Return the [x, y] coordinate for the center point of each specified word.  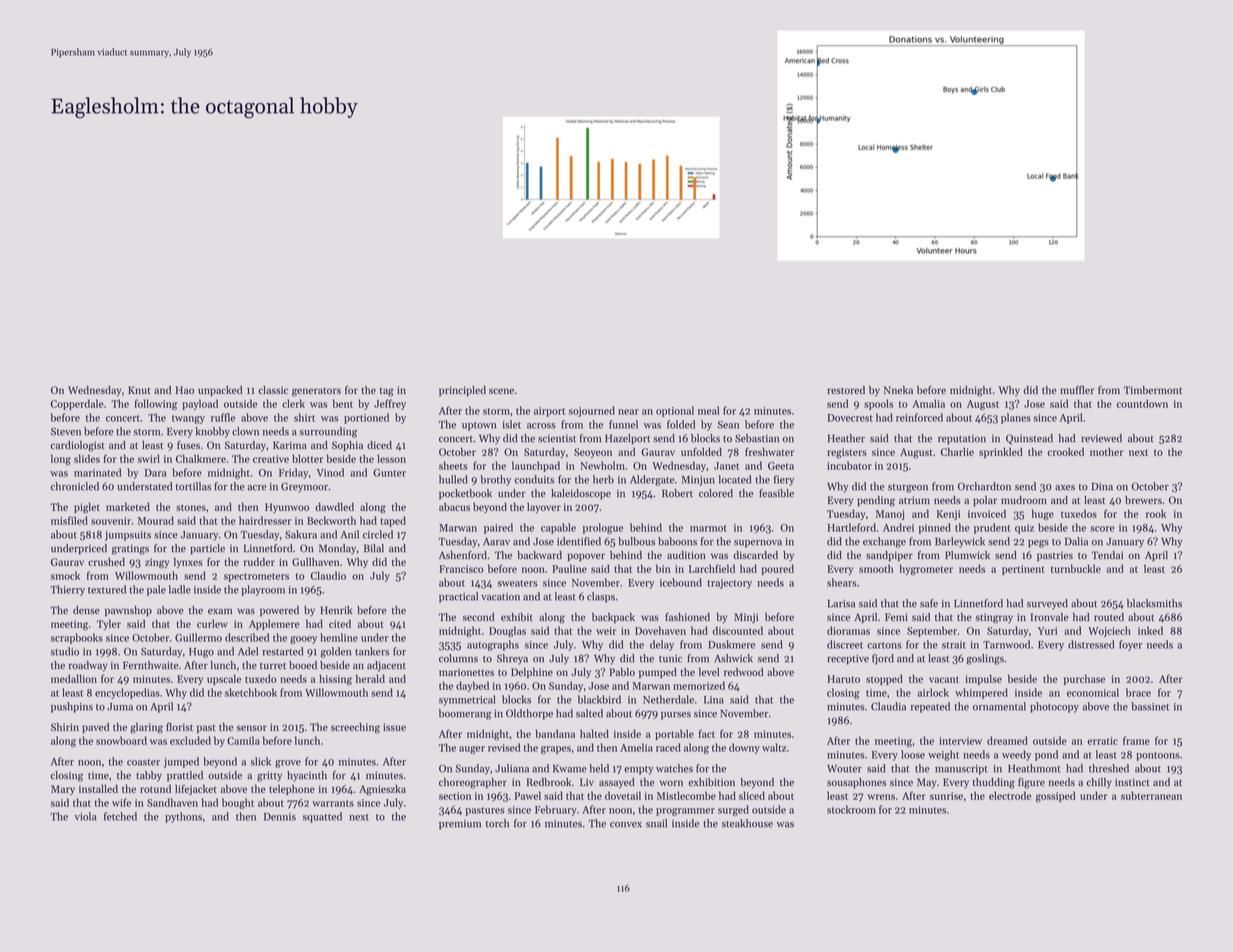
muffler [1077, 390]
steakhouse [747, 823]
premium [460, 825]
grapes [556, 750]
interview [960, 741]
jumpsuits [128, 536]
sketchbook [251, 692]
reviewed [1101, 438]
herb [603, 479]
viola [86, 816]
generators [316, 392]
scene [501, 391]
